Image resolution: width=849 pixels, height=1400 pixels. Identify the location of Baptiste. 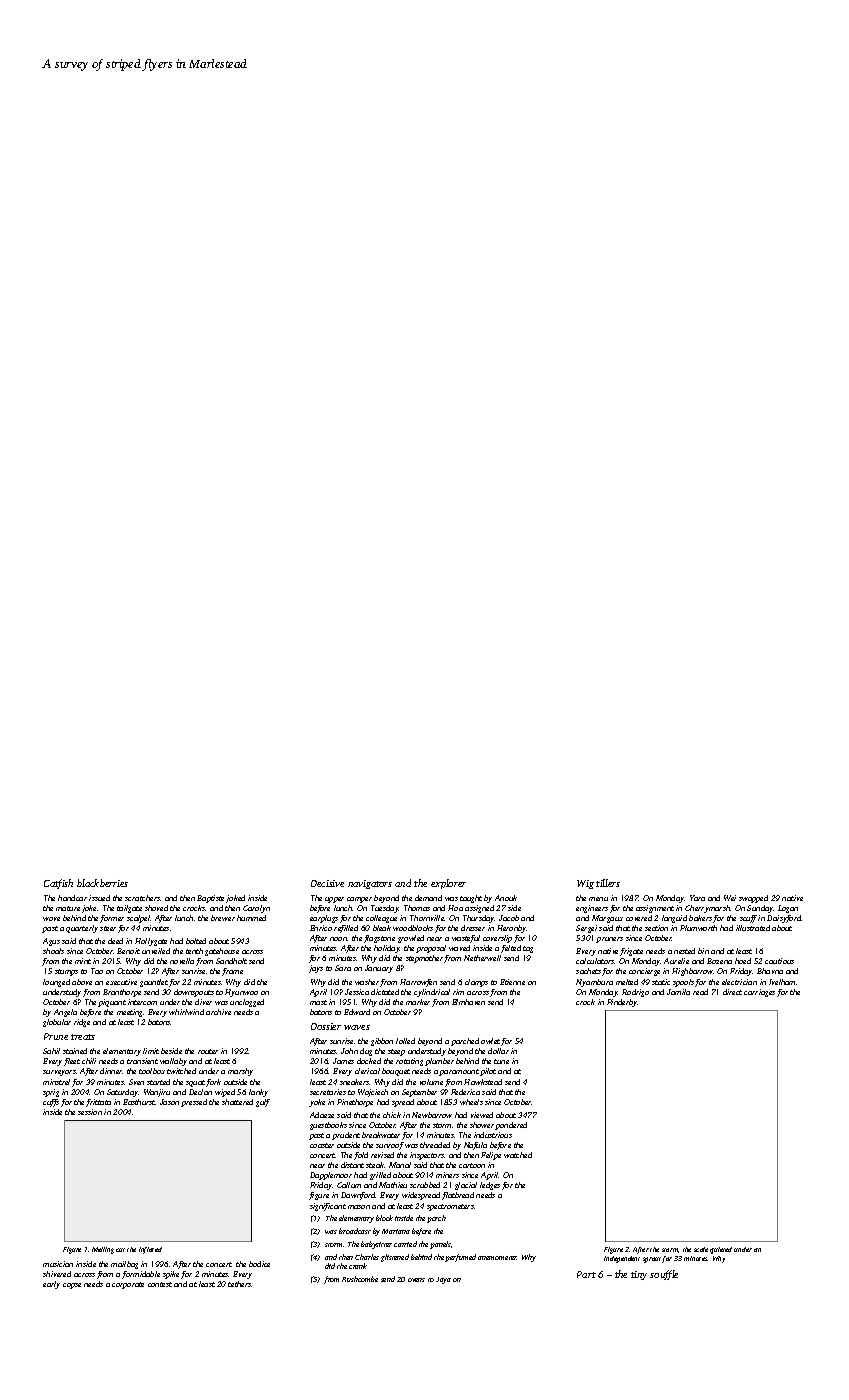
(210, 899).
